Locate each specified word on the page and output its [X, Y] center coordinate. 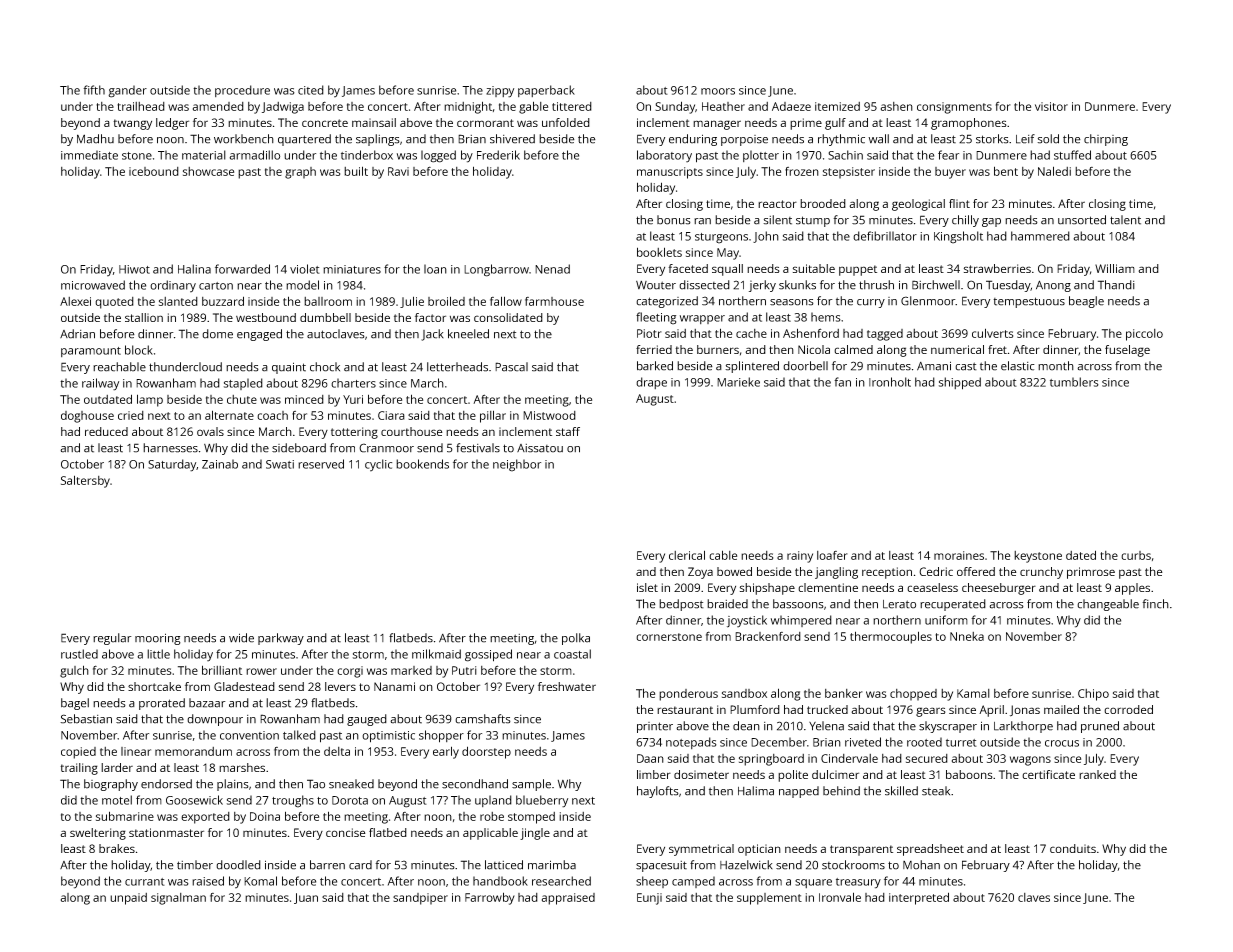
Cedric [936, 571]
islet [647, 587]
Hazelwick [746, 865]
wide [241, 638]
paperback [546, 91]
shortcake [154, 686]
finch [1155, 604]
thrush [876, 285]
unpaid [128, 899]
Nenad [552, 269]
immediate [89, 155]
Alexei [75, 301]
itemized [837, 106]
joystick [747, 621]
